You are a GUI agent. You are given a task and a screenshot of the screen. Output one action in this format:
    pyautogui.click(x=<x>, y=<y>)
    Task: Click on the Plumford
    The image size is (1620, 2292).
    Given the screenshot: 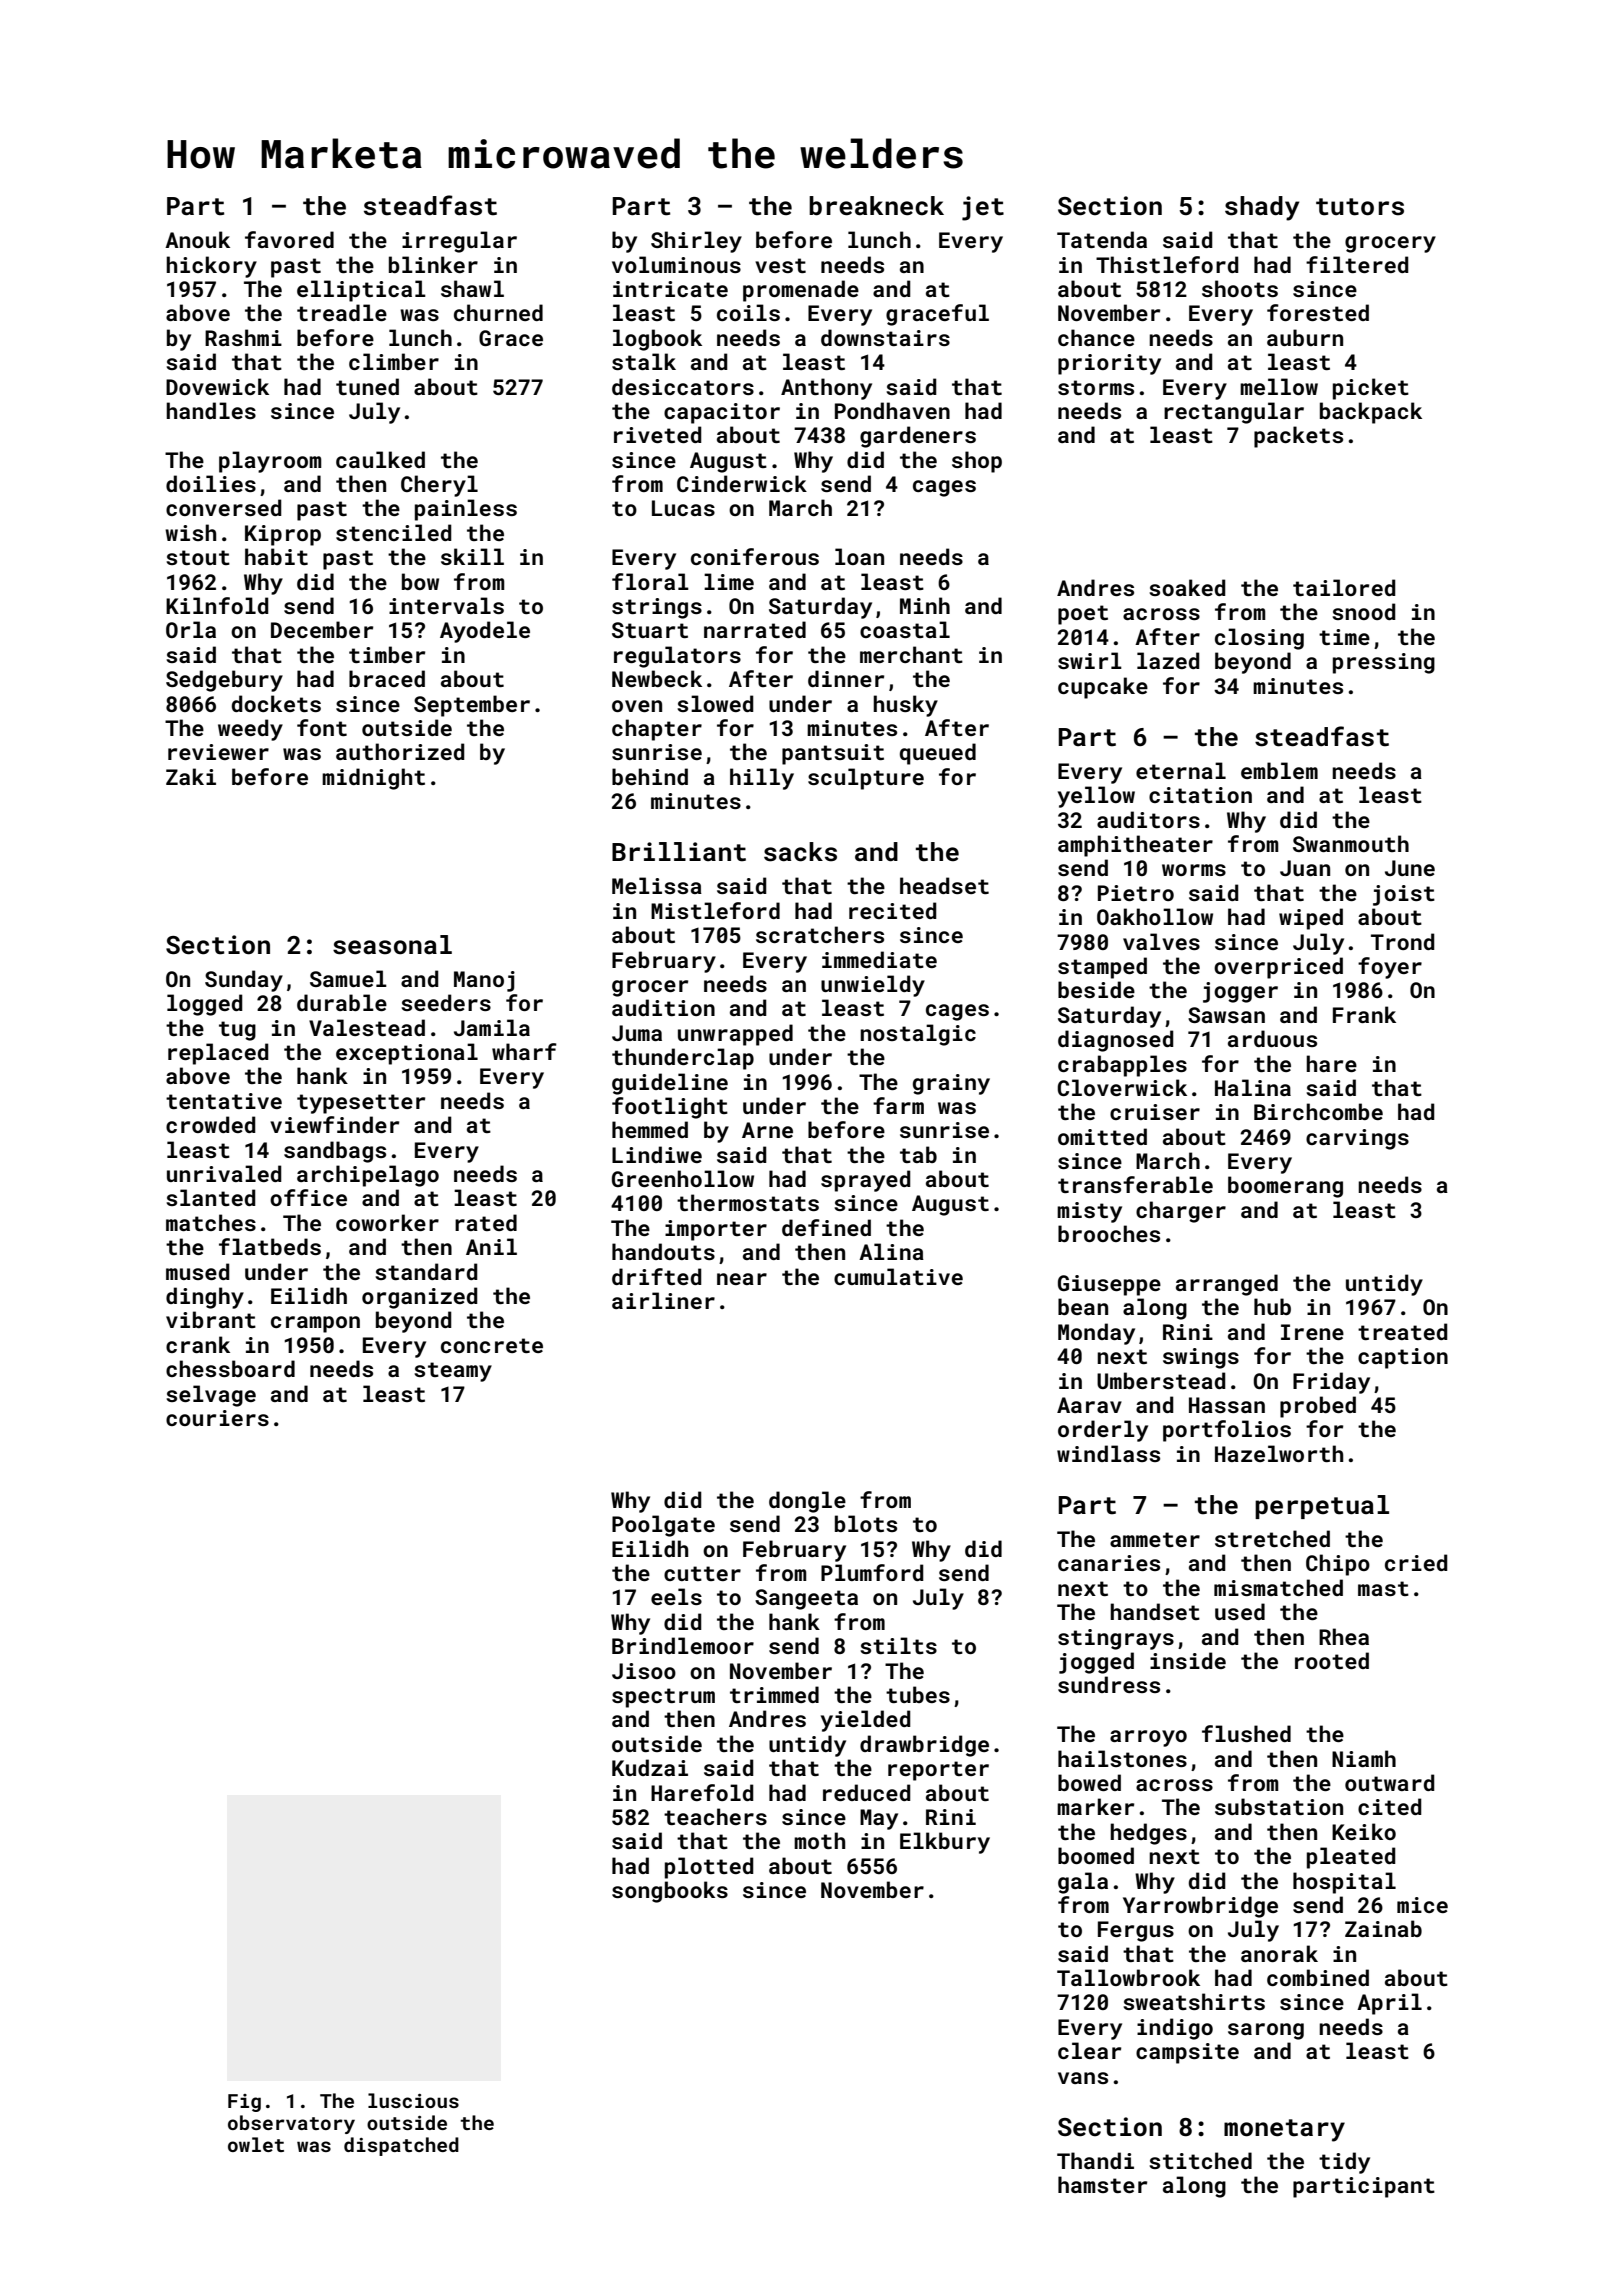 What is the action you would take?
    pyautogui.click(x=872, y=1572)
